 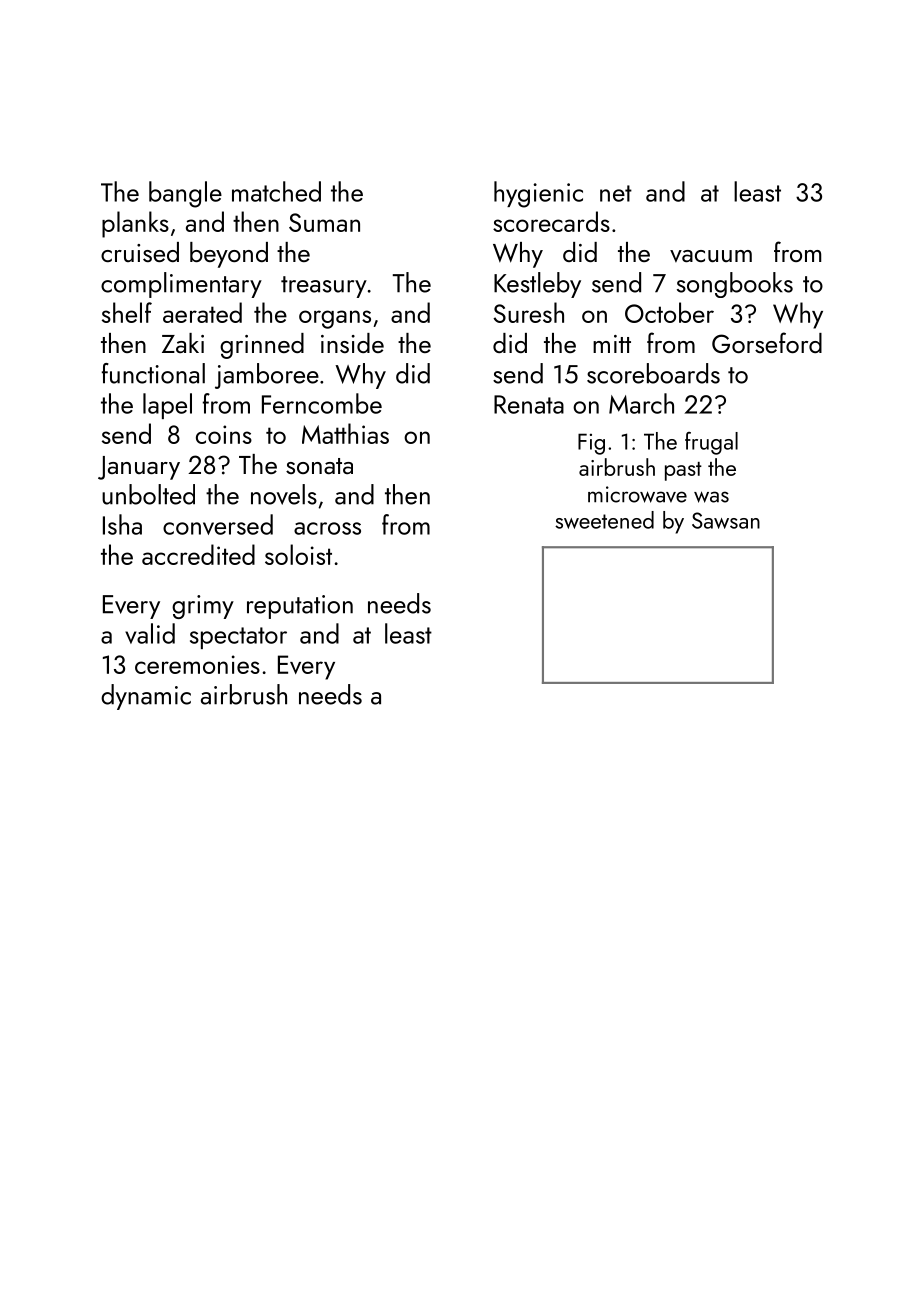 What do you see at coordinates (238, 638) in the screenshot?
I see `spectator` at bounding box center [238, 638].
